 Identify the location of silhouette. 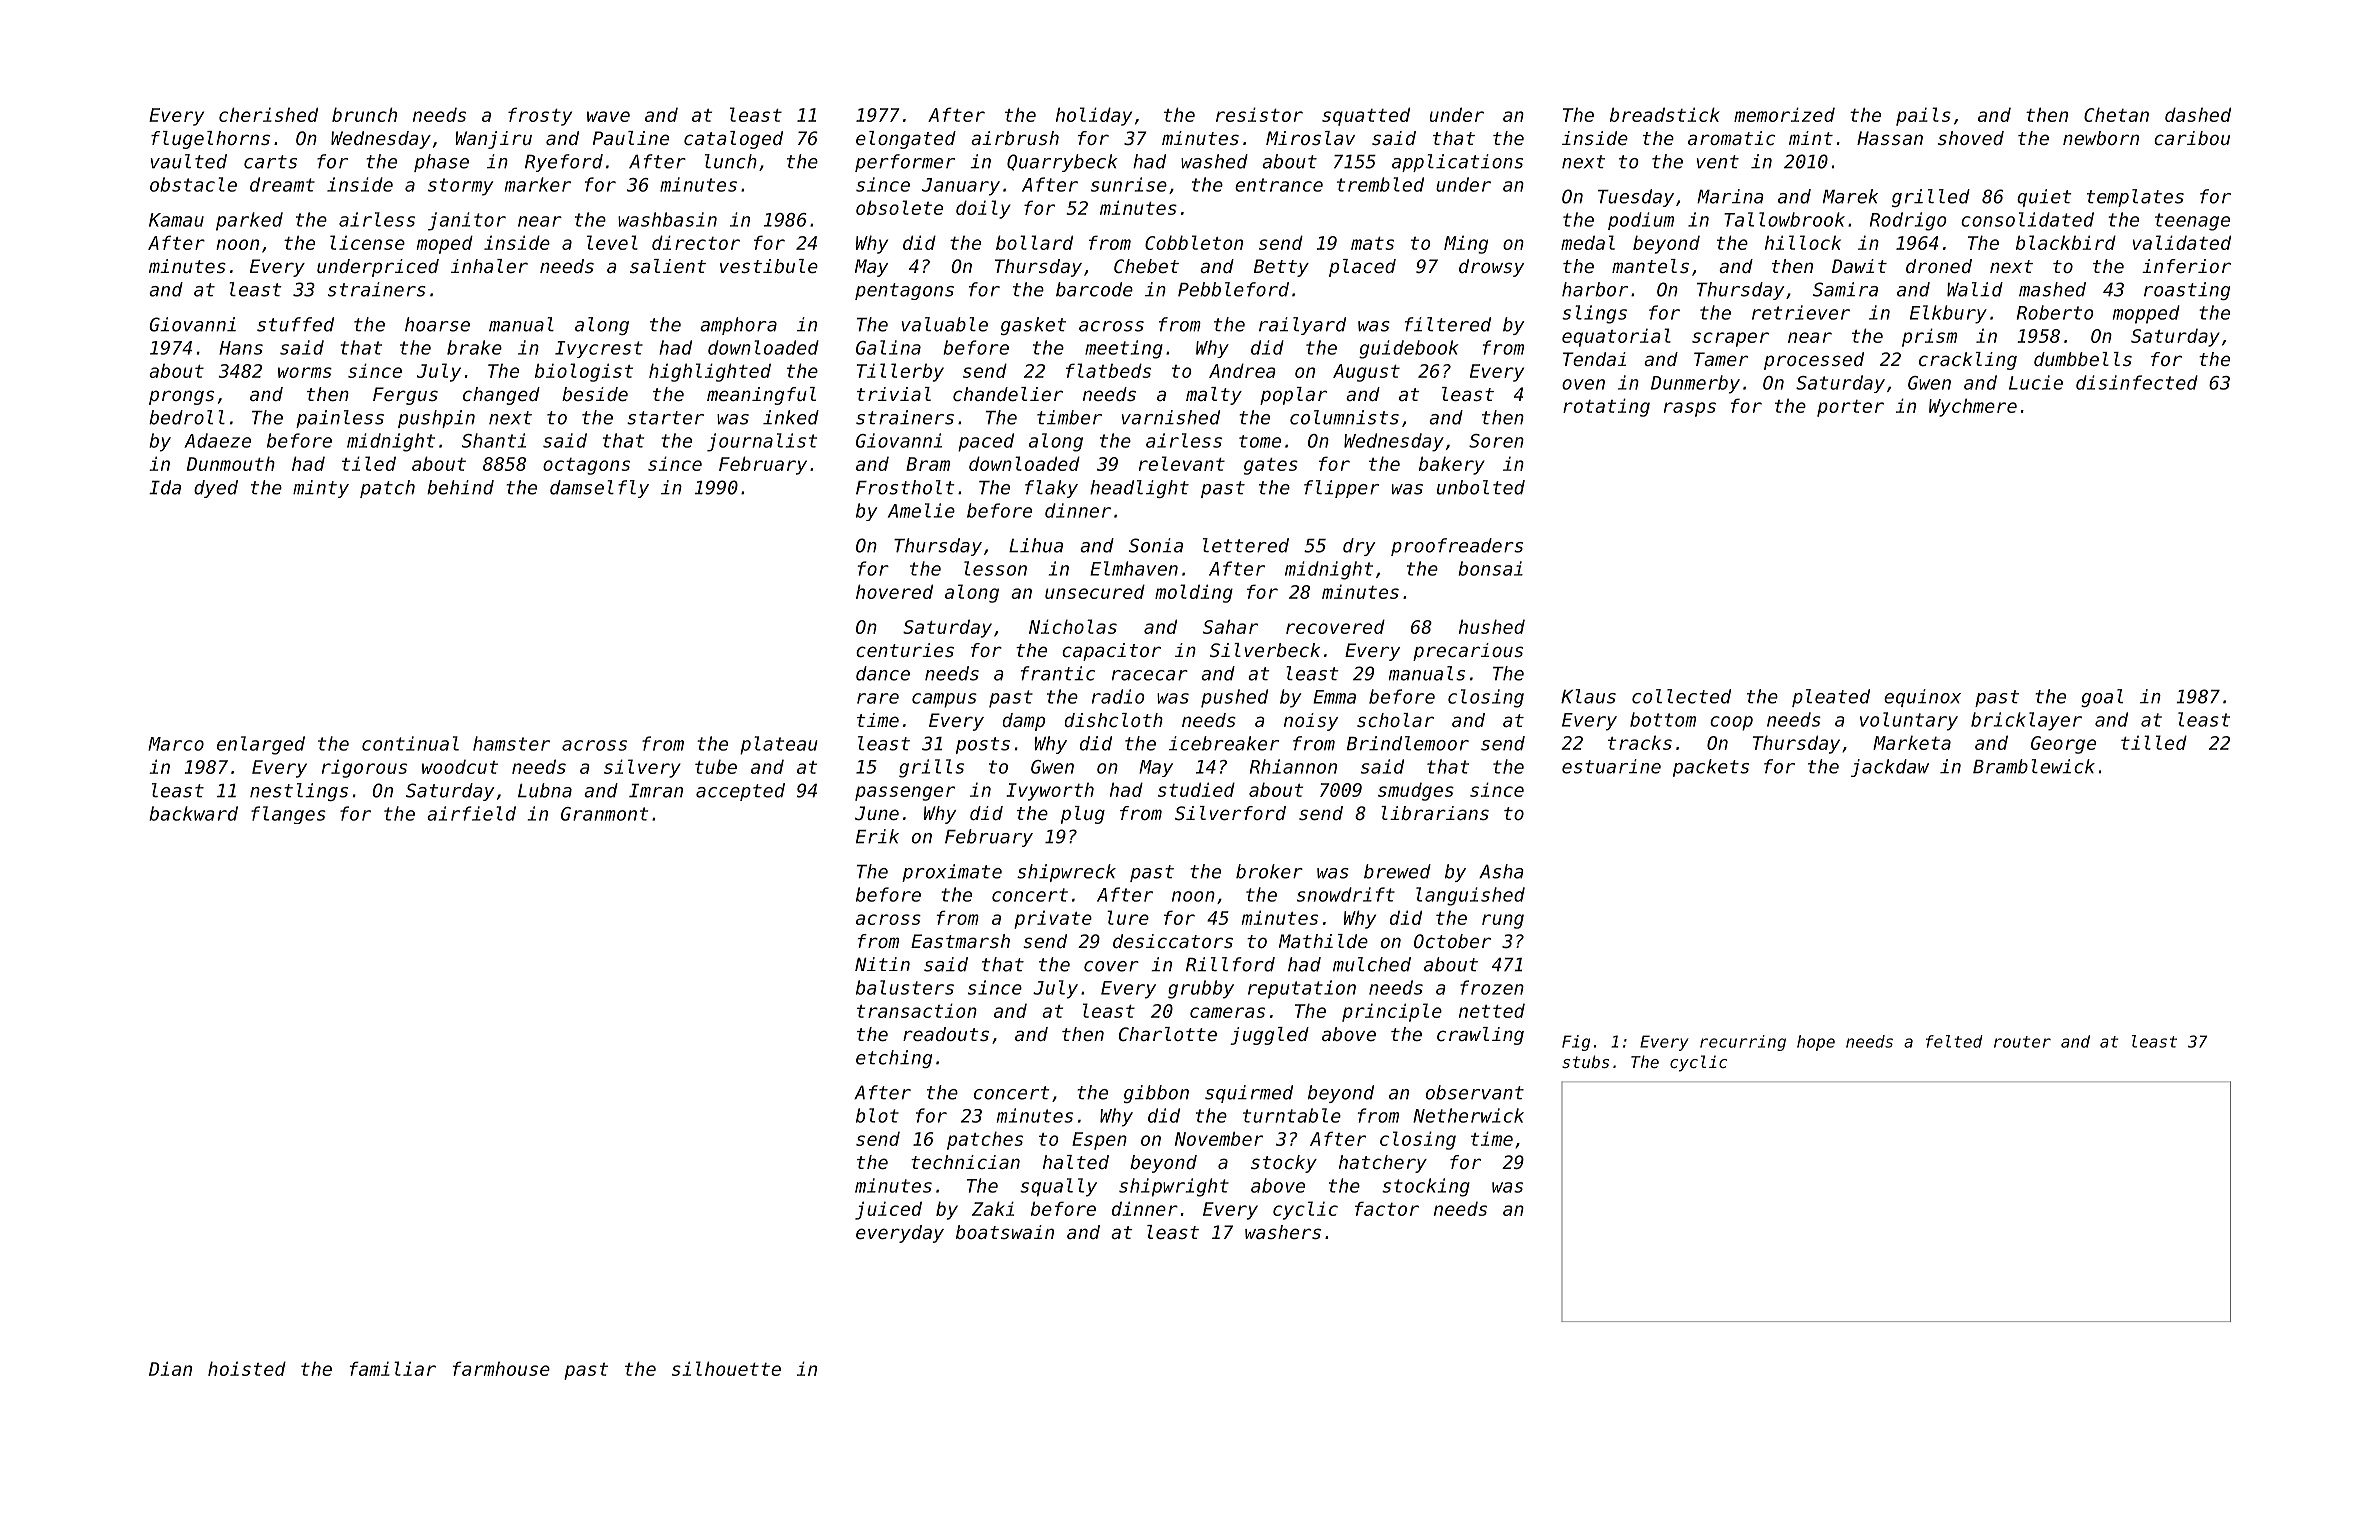
(726, 1368).
